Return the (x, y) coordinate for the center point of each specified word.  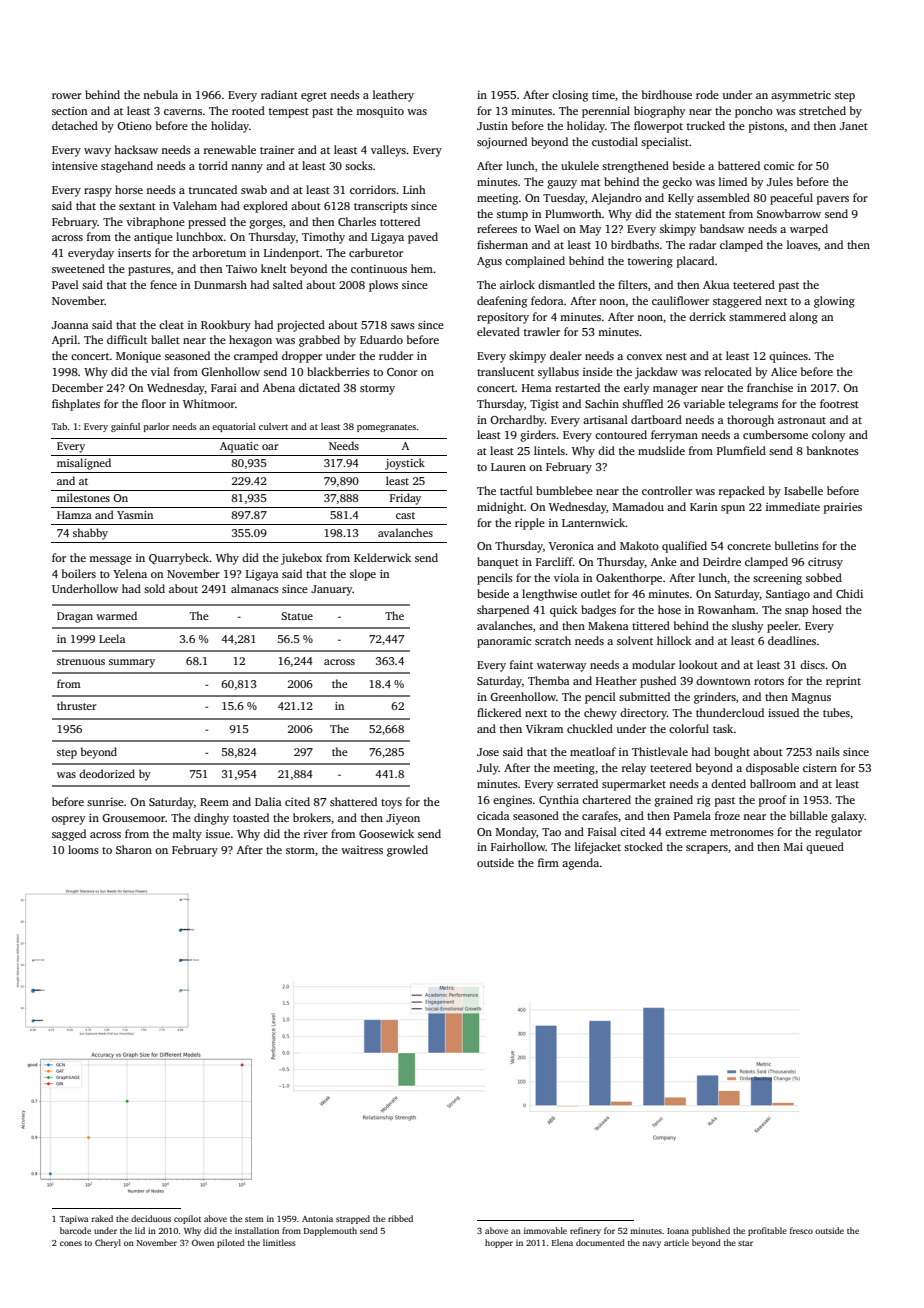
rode (707, 94)
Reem (214, 802)
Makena (608, 625)
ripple (530, 524)
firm (548, 862)
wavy (97, 152)
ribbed (400, 1218)
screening (777, 579)
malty (187, 835)
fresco (801, 1230)
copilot (187, 1219)
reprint (843, 682)
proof (773, 801)
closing (570, 96)
